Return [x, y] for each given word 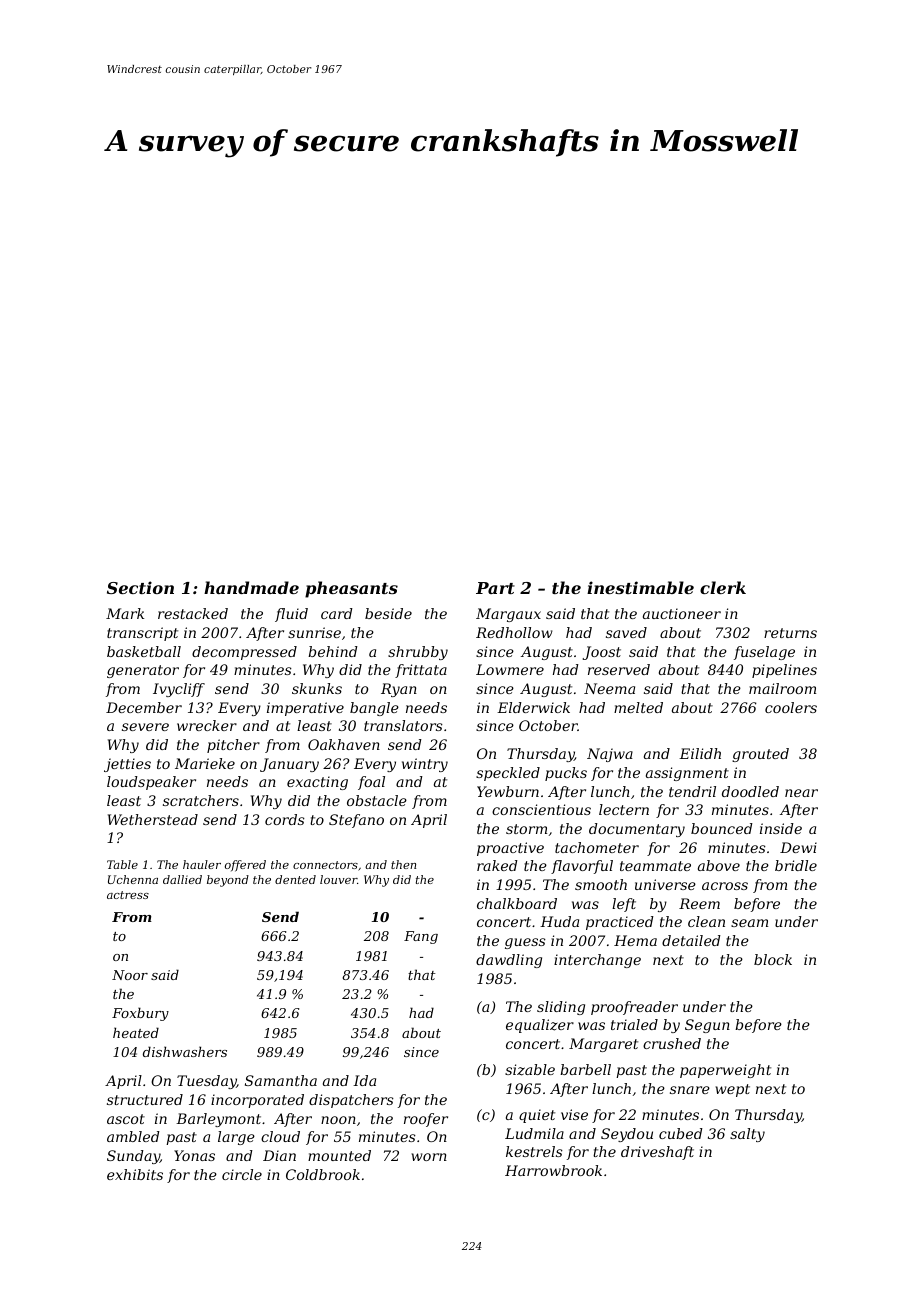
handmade [251, 587]
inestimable [640, 587]
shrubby [418, 653]
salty [747, 1135]
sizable [530, 1070]
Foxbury [140, 1014]
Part [495, 588]
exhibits [135, 1174]
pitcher [233, 746]
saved [626, 632]
